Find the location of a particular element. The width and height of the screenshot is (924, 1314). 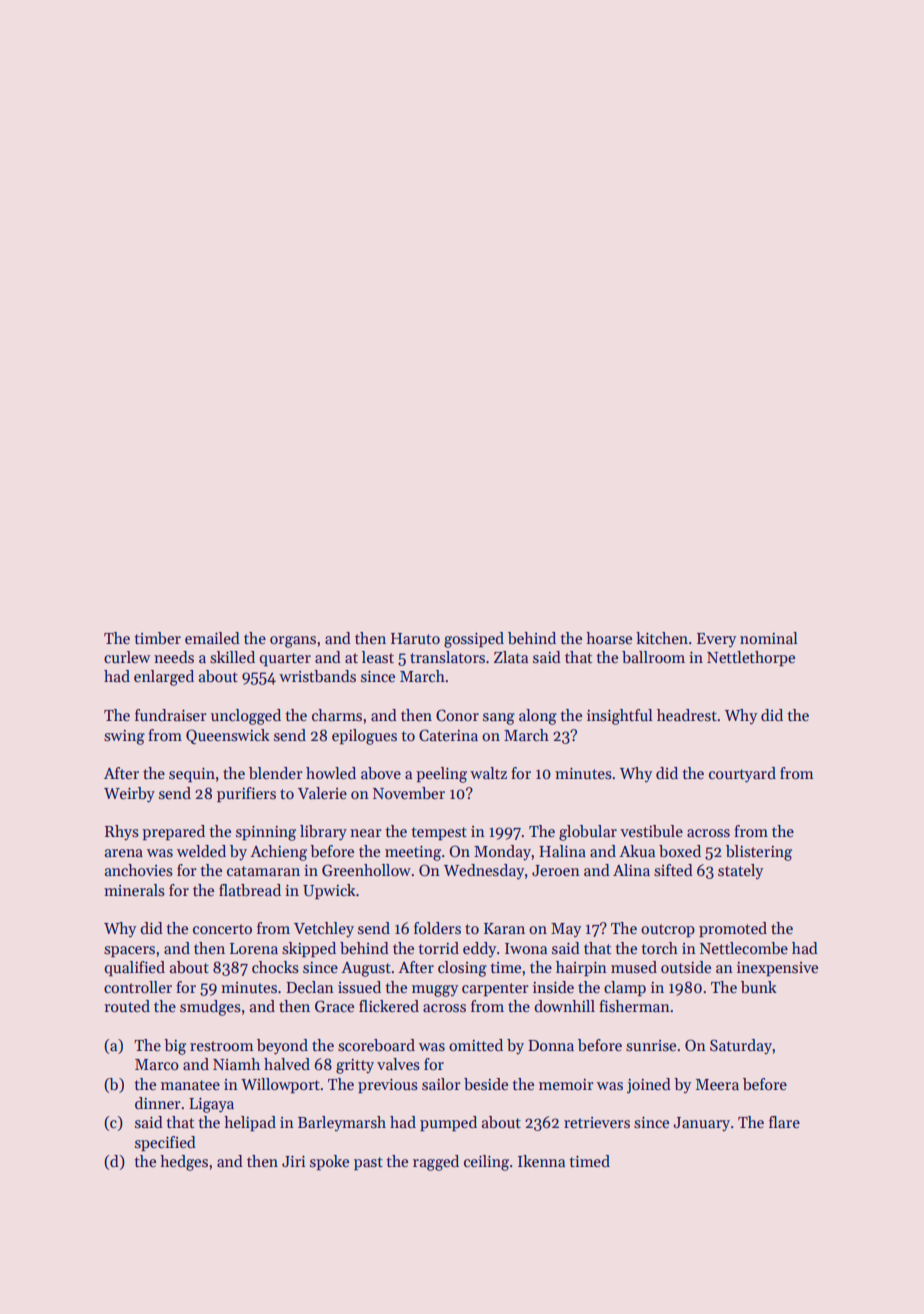

sifted is located at coordinates (673, 870).
